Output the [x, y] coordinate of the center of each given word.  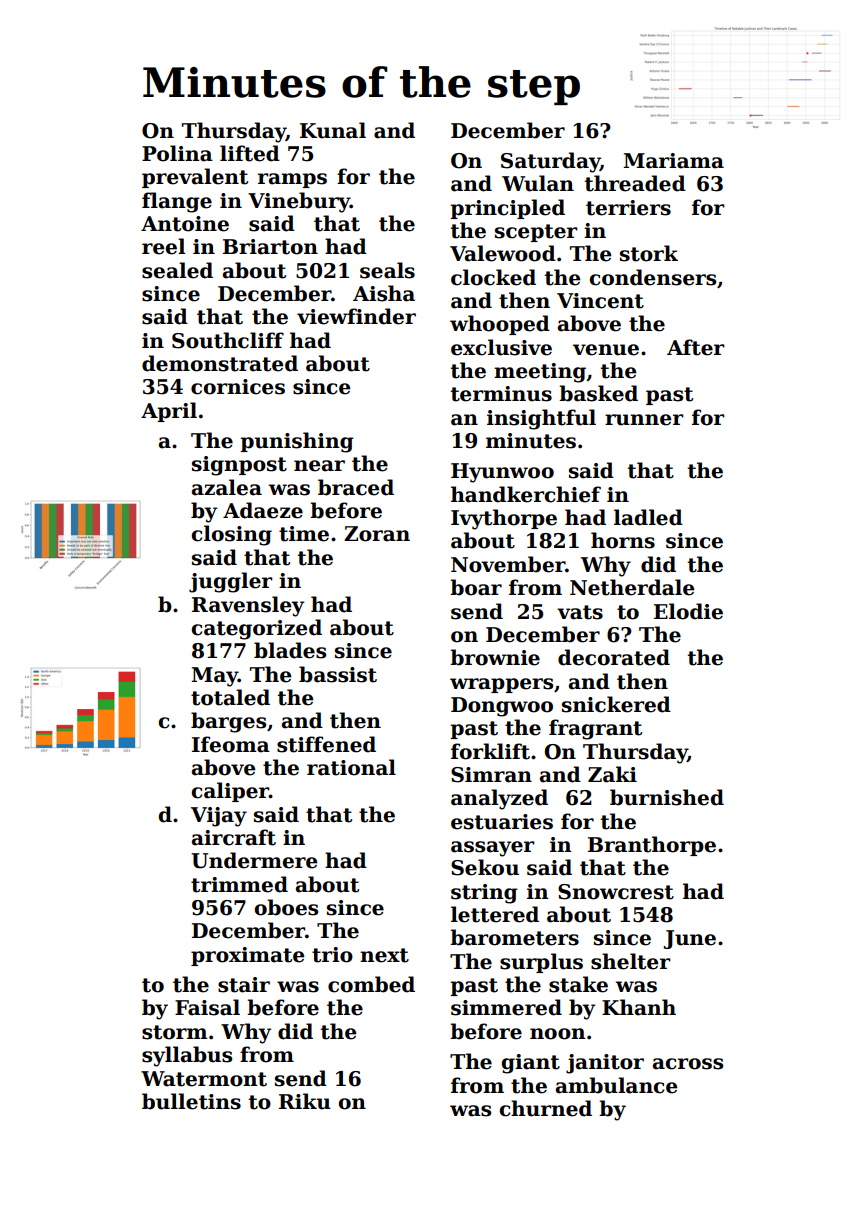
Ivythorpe [504, 519]
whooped [500, 325]
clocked [493, 277]
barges [228, 722]
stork [649, 253]
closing [232, 535]
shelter [630, 961]
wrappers [501, 685]
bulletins [191, 1101]
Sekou [485, 867]
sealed [177, 270]
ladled [648, 517]
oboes [286, 907]
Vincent [600, 301]
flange [177, 202]
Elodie [688, 611]
